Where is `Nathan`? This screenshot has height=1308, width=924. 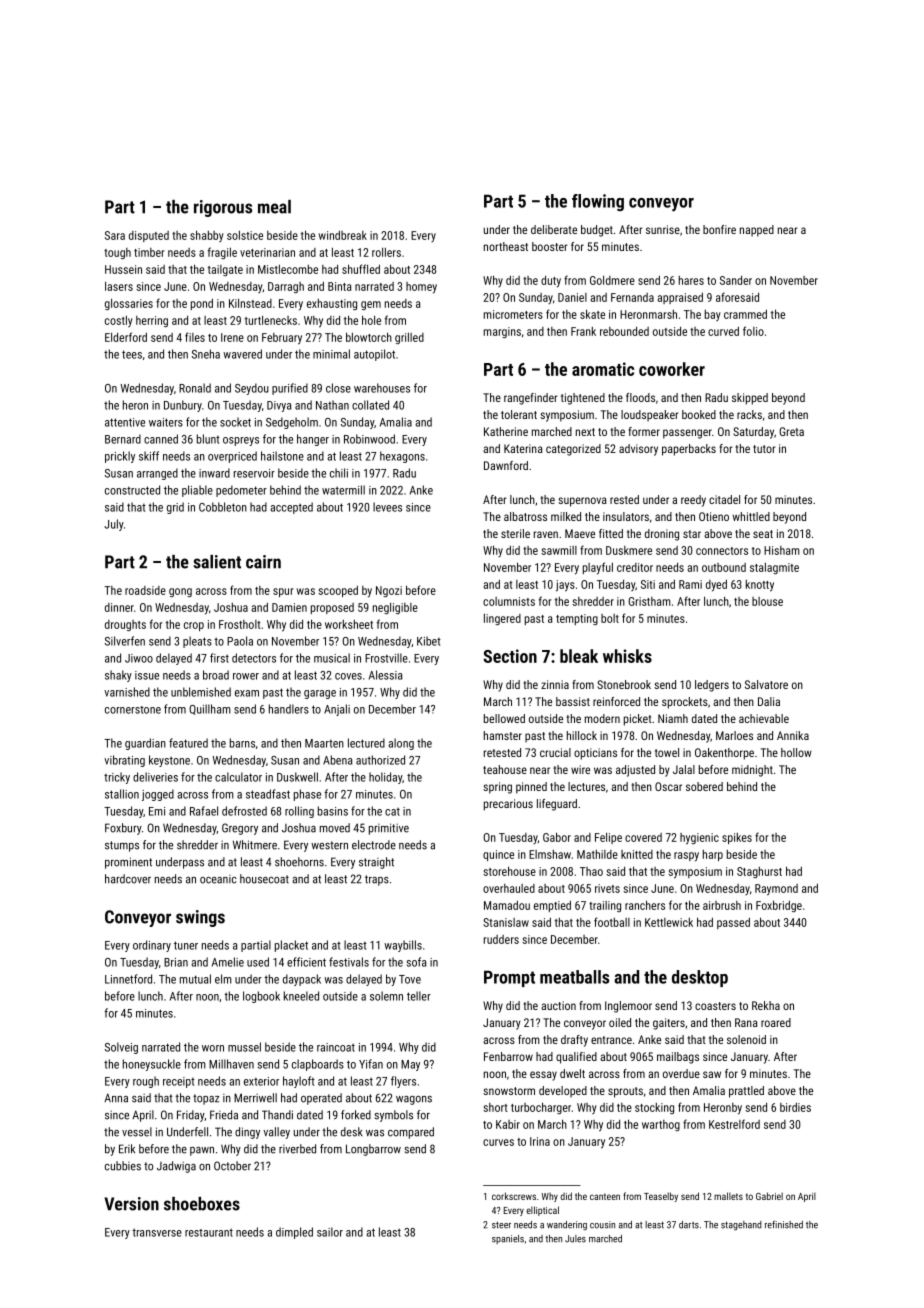 Nathan is located at coordinates (332, 405).
